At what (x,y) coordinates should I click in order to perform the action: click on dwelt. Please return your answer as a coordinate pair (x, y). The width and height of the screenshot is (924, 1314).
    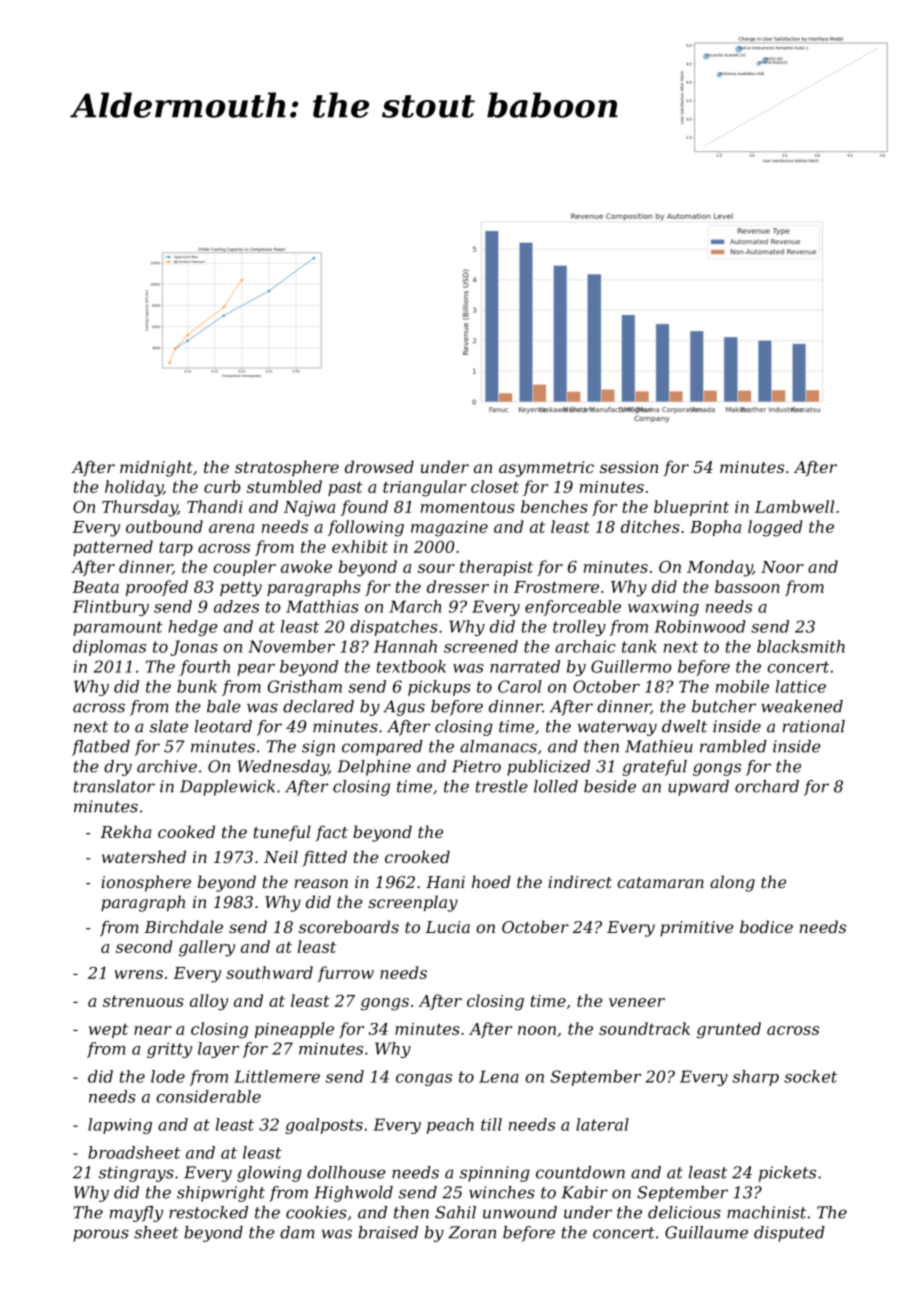
    Looking at the image, I should click on (684, 726).
